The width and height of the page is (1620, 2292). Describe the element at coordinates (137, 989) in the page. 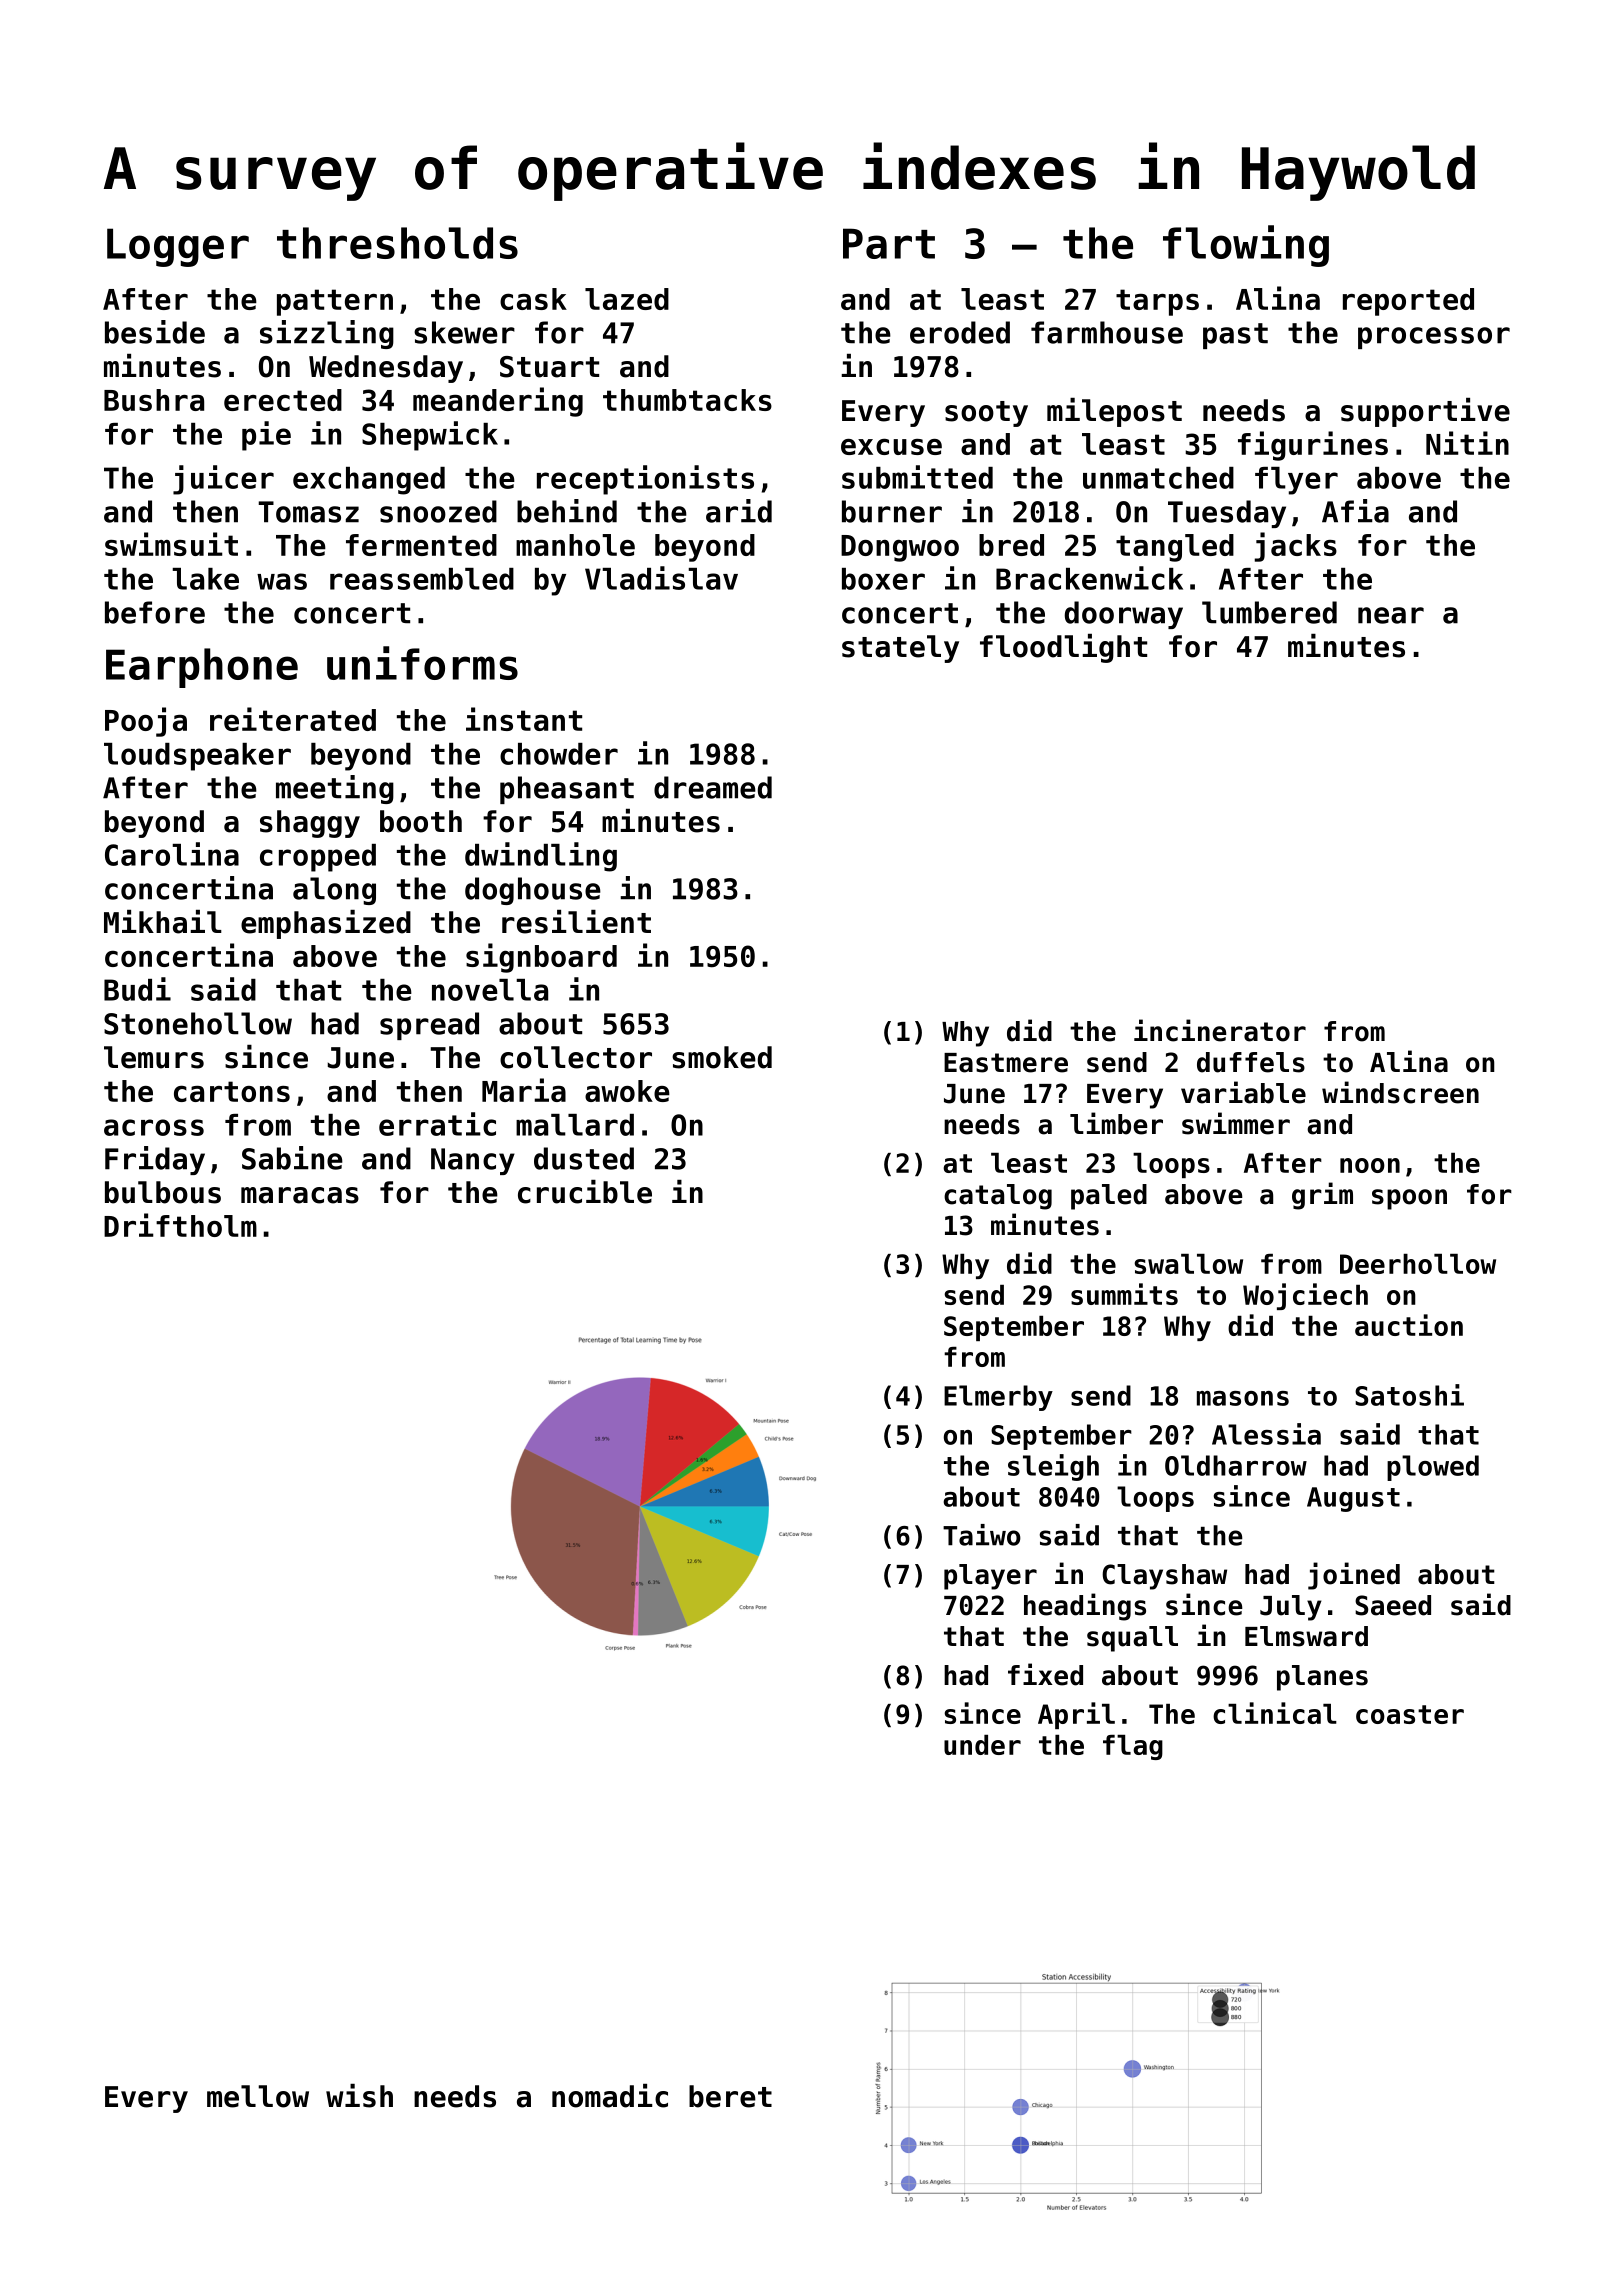

I see `Budi` at that location.
